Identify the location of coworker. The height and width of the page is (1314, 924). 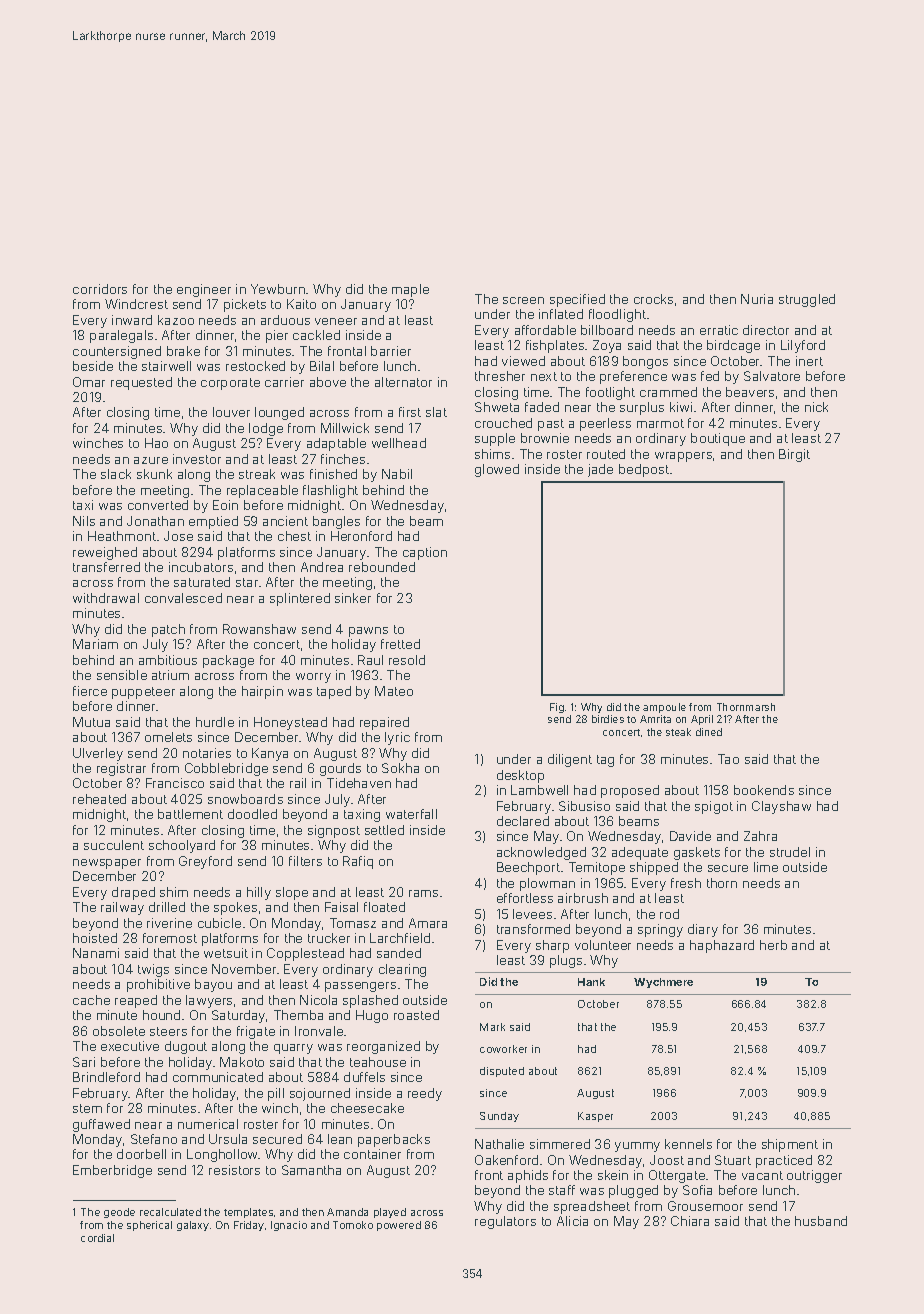
(503, 1049).
